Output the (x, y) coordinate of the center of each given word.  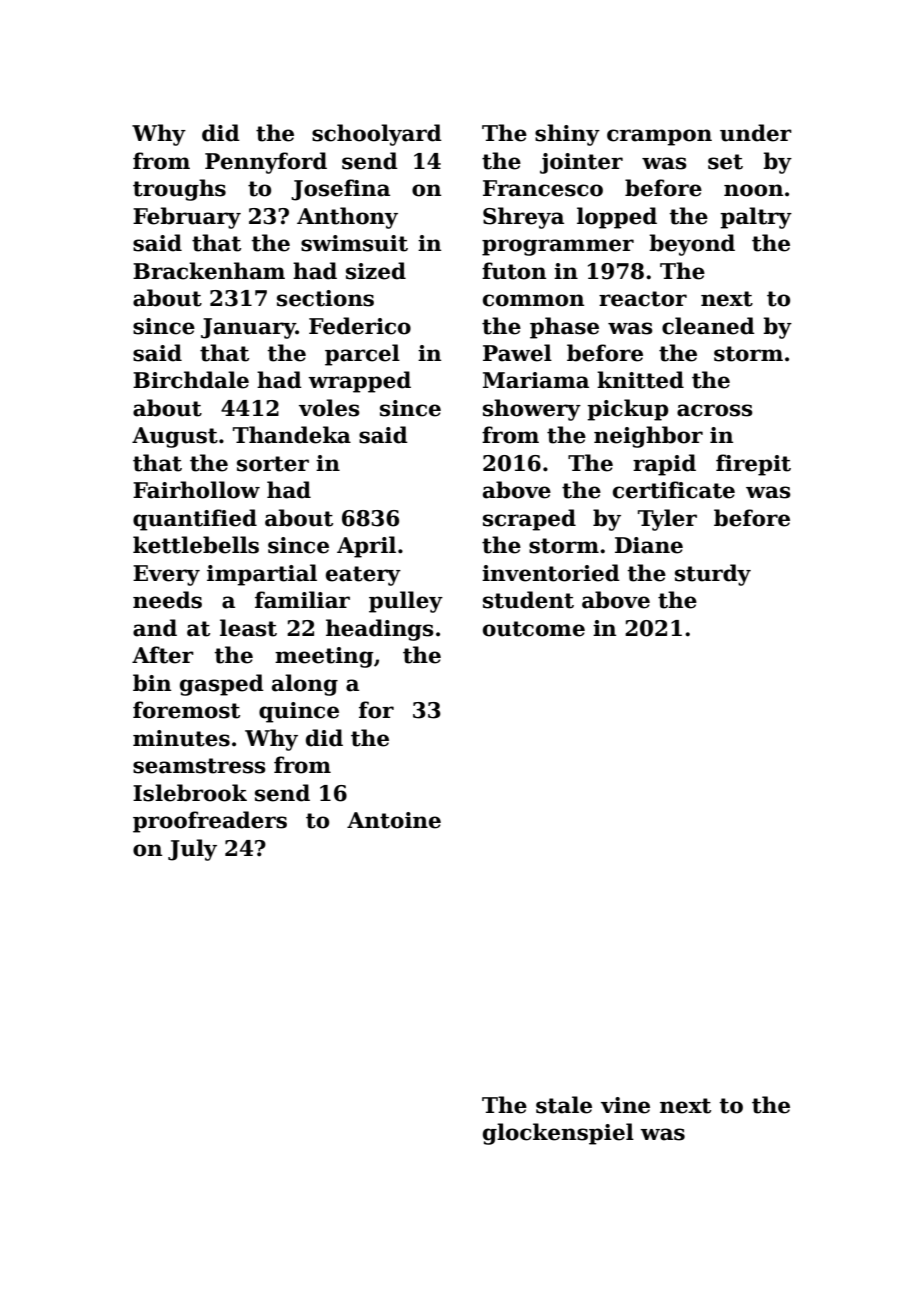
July (192, 850)
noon (753, 190)
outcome (534, 629)
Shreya (523, 218)
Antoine (394, 820)
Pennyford (266, 163)
